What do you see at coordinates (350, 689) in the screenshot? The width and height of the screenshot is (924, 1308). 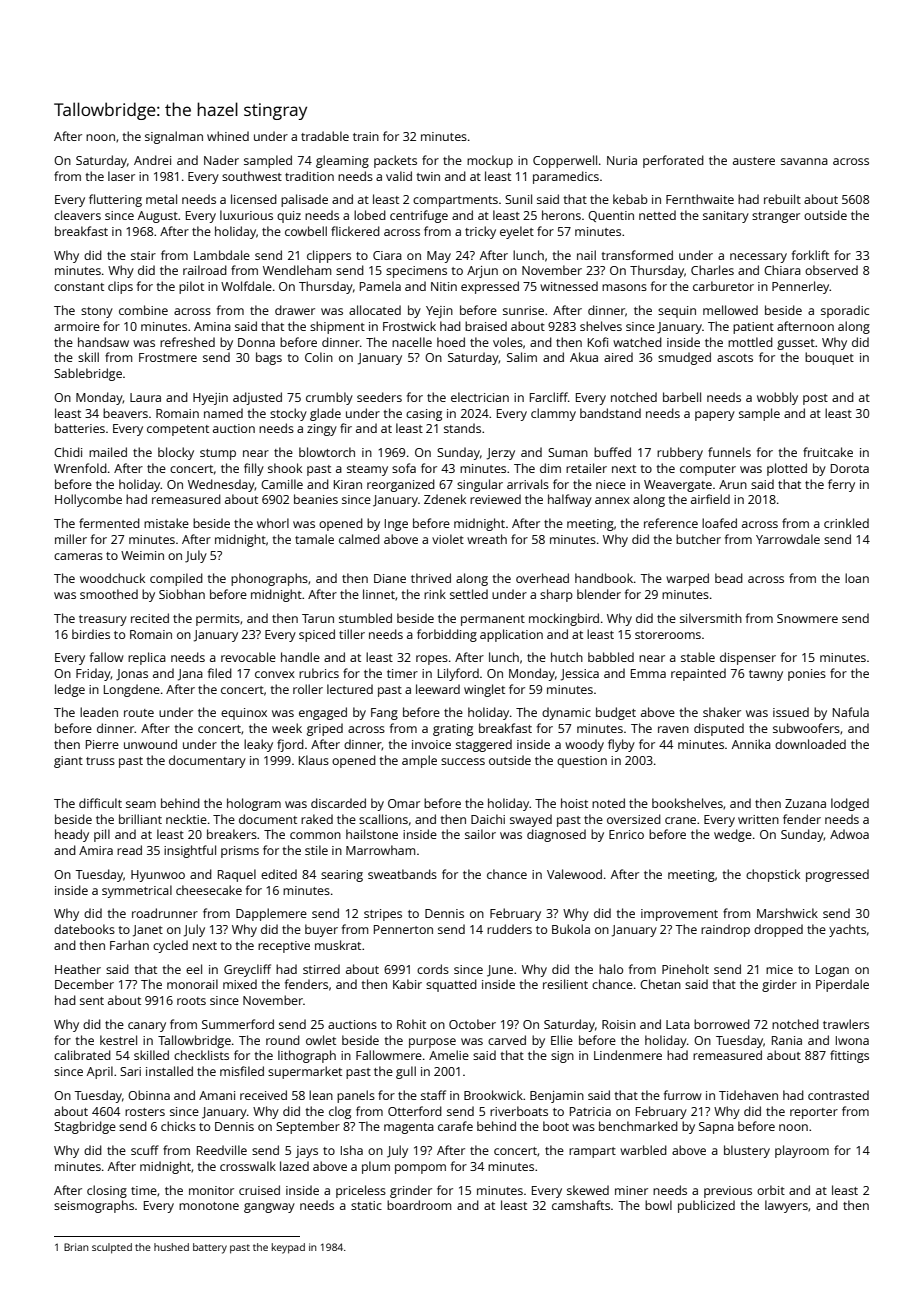 I see `lectured` at bounding box center [350, 689].
